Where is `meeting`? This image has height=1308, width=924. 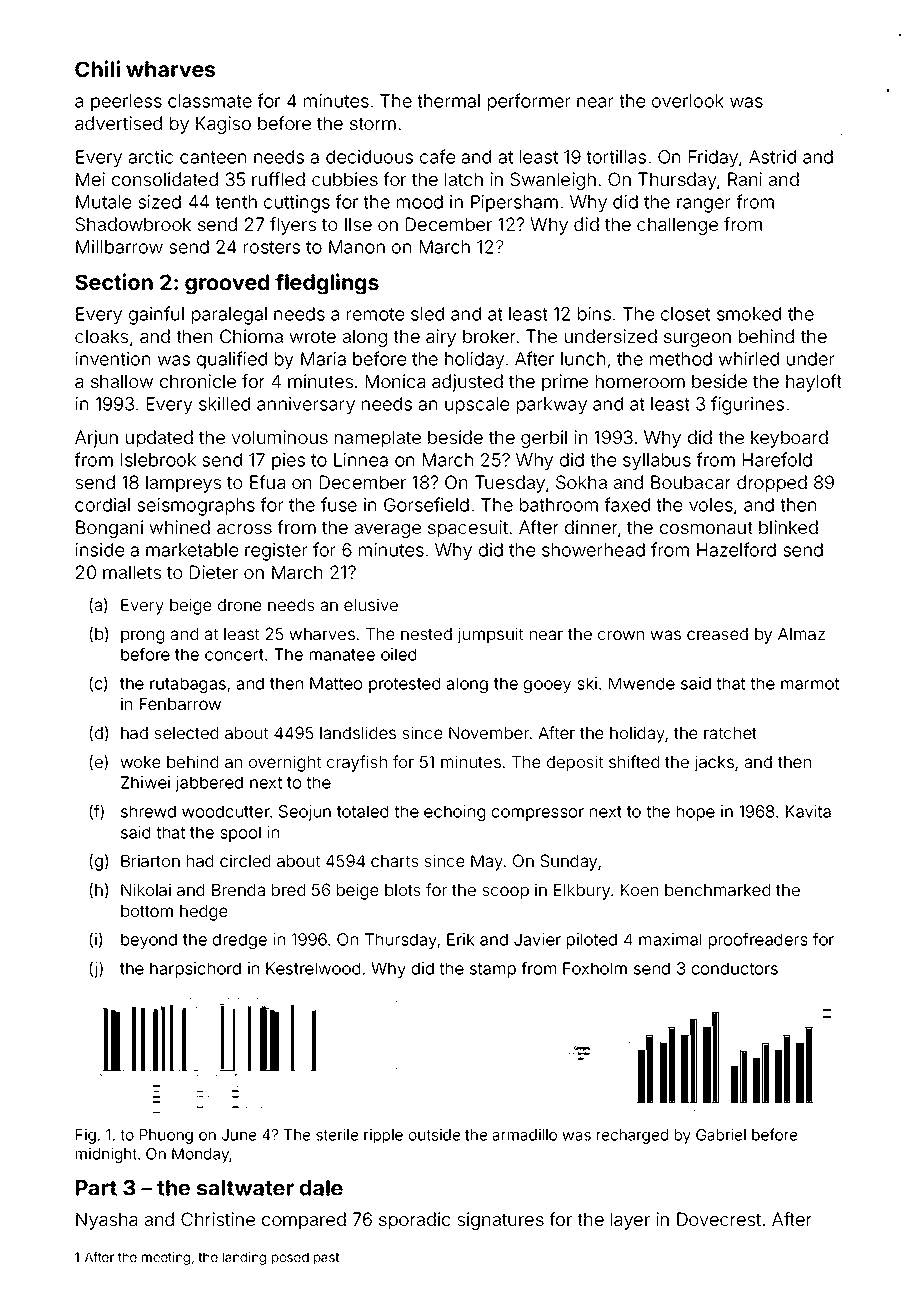
meeting is located at coordinates (166, 1258).
